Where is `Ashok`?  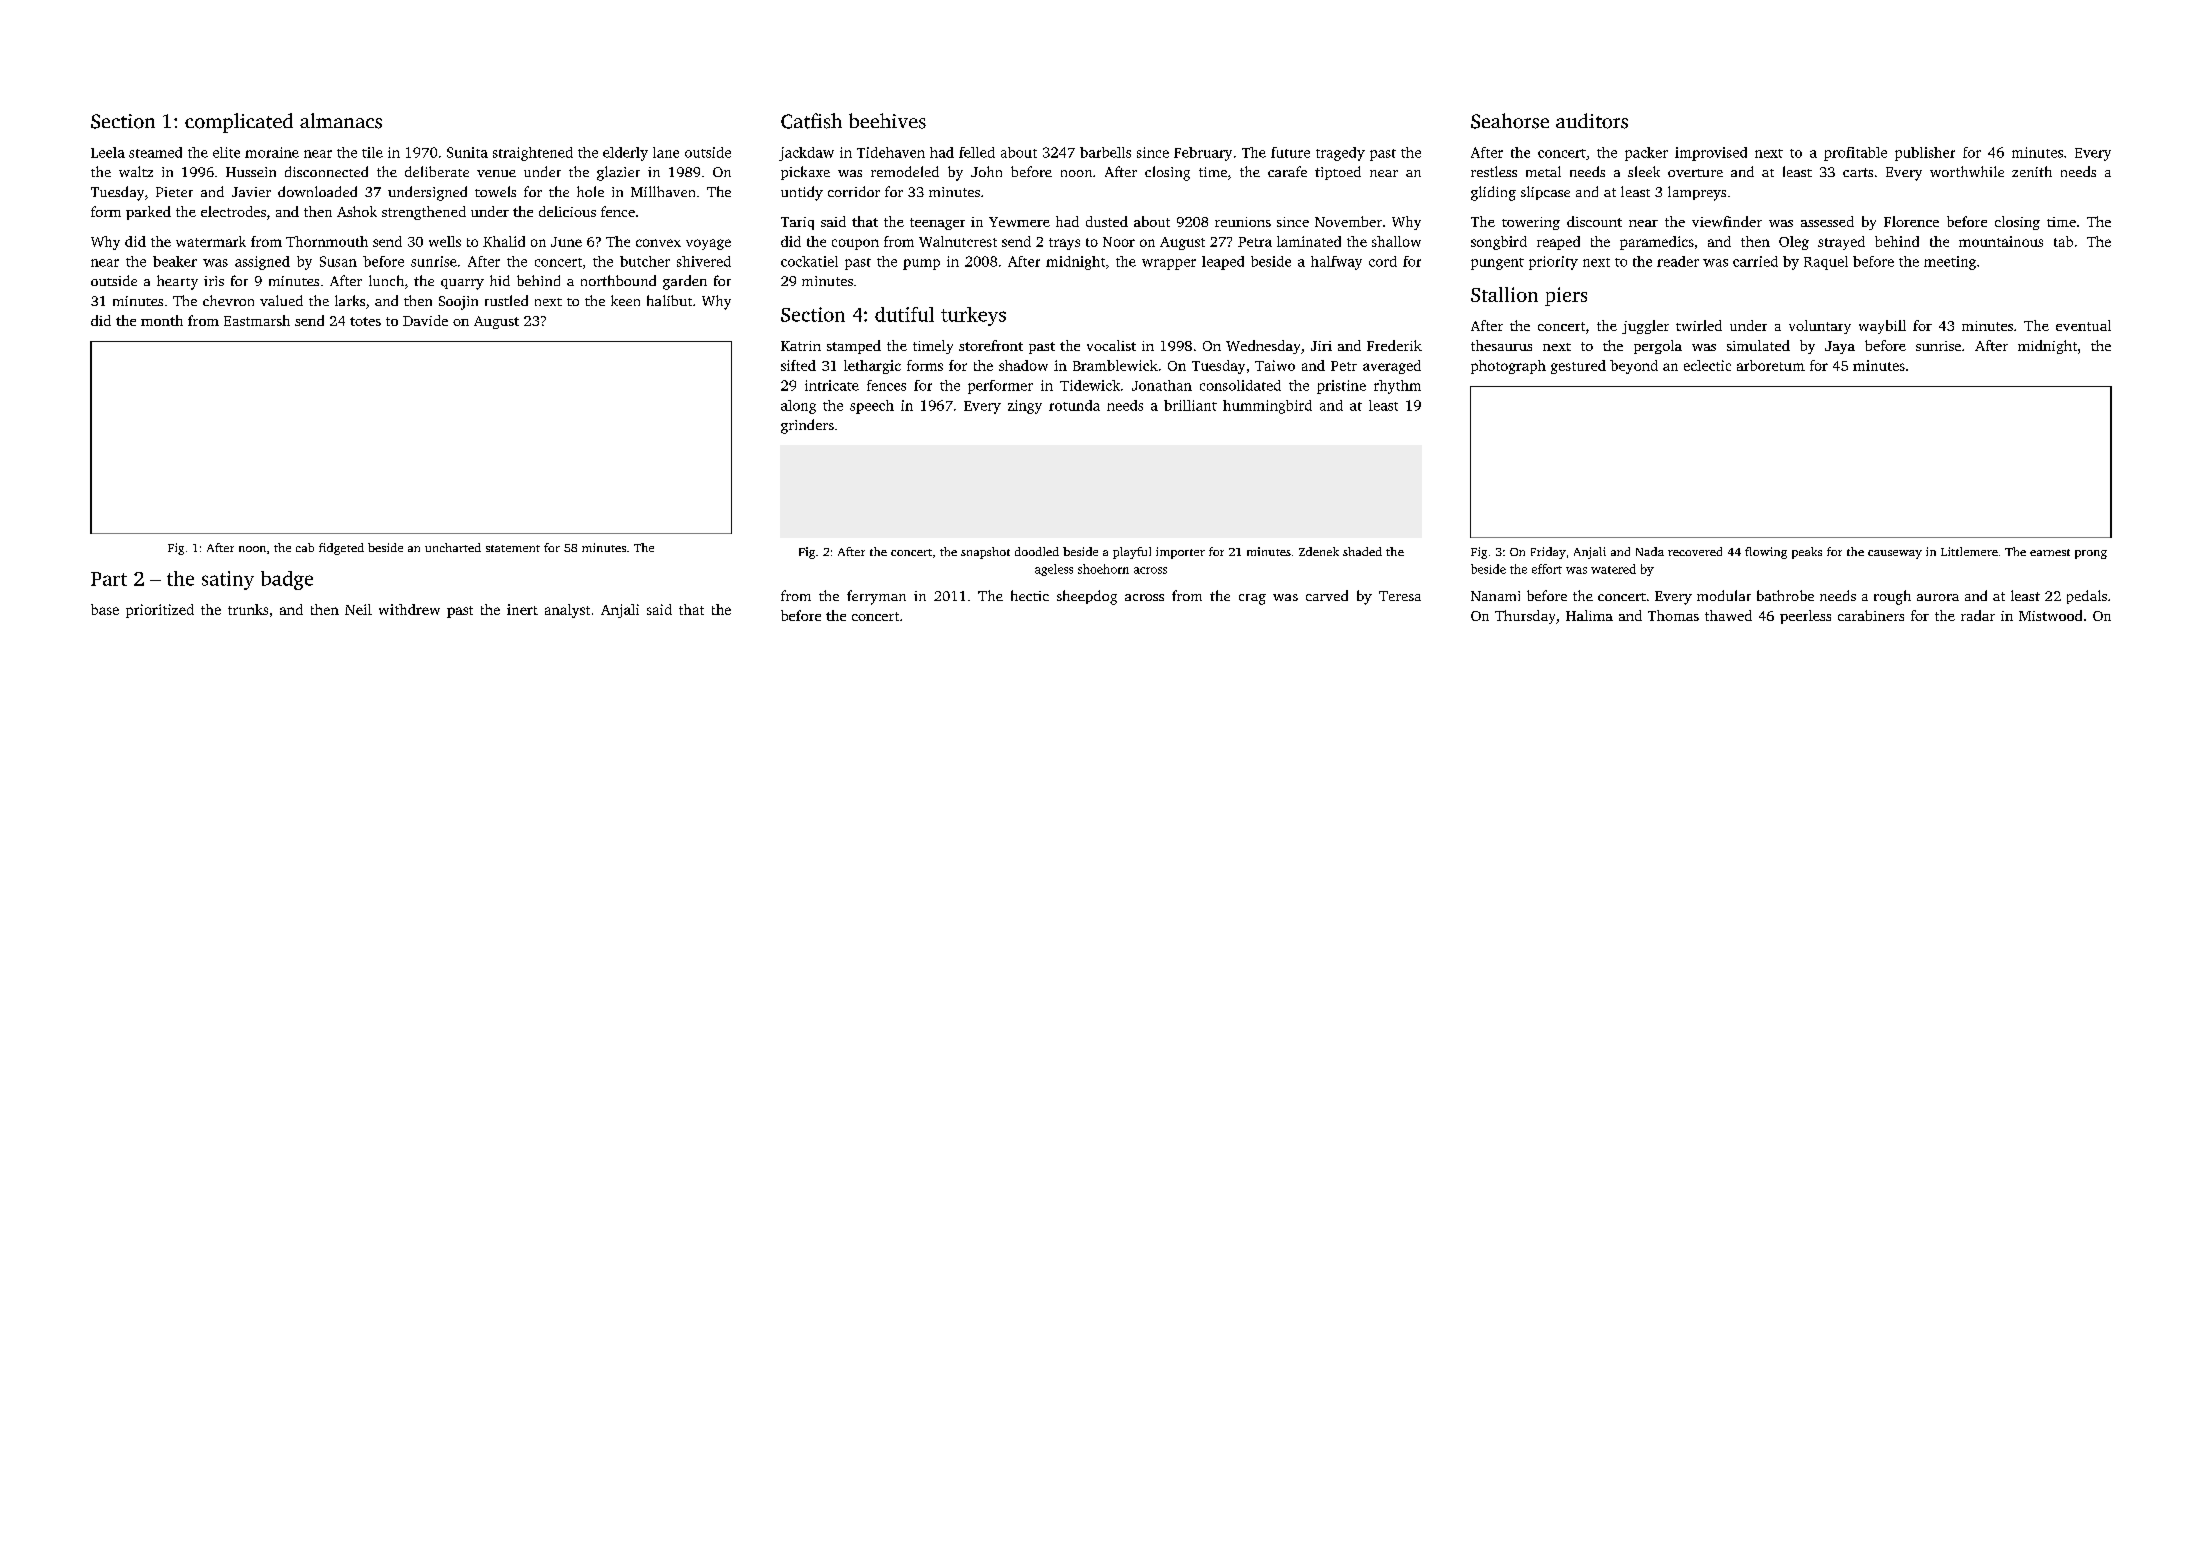 Ashok is located at coordinates (357, 211).
